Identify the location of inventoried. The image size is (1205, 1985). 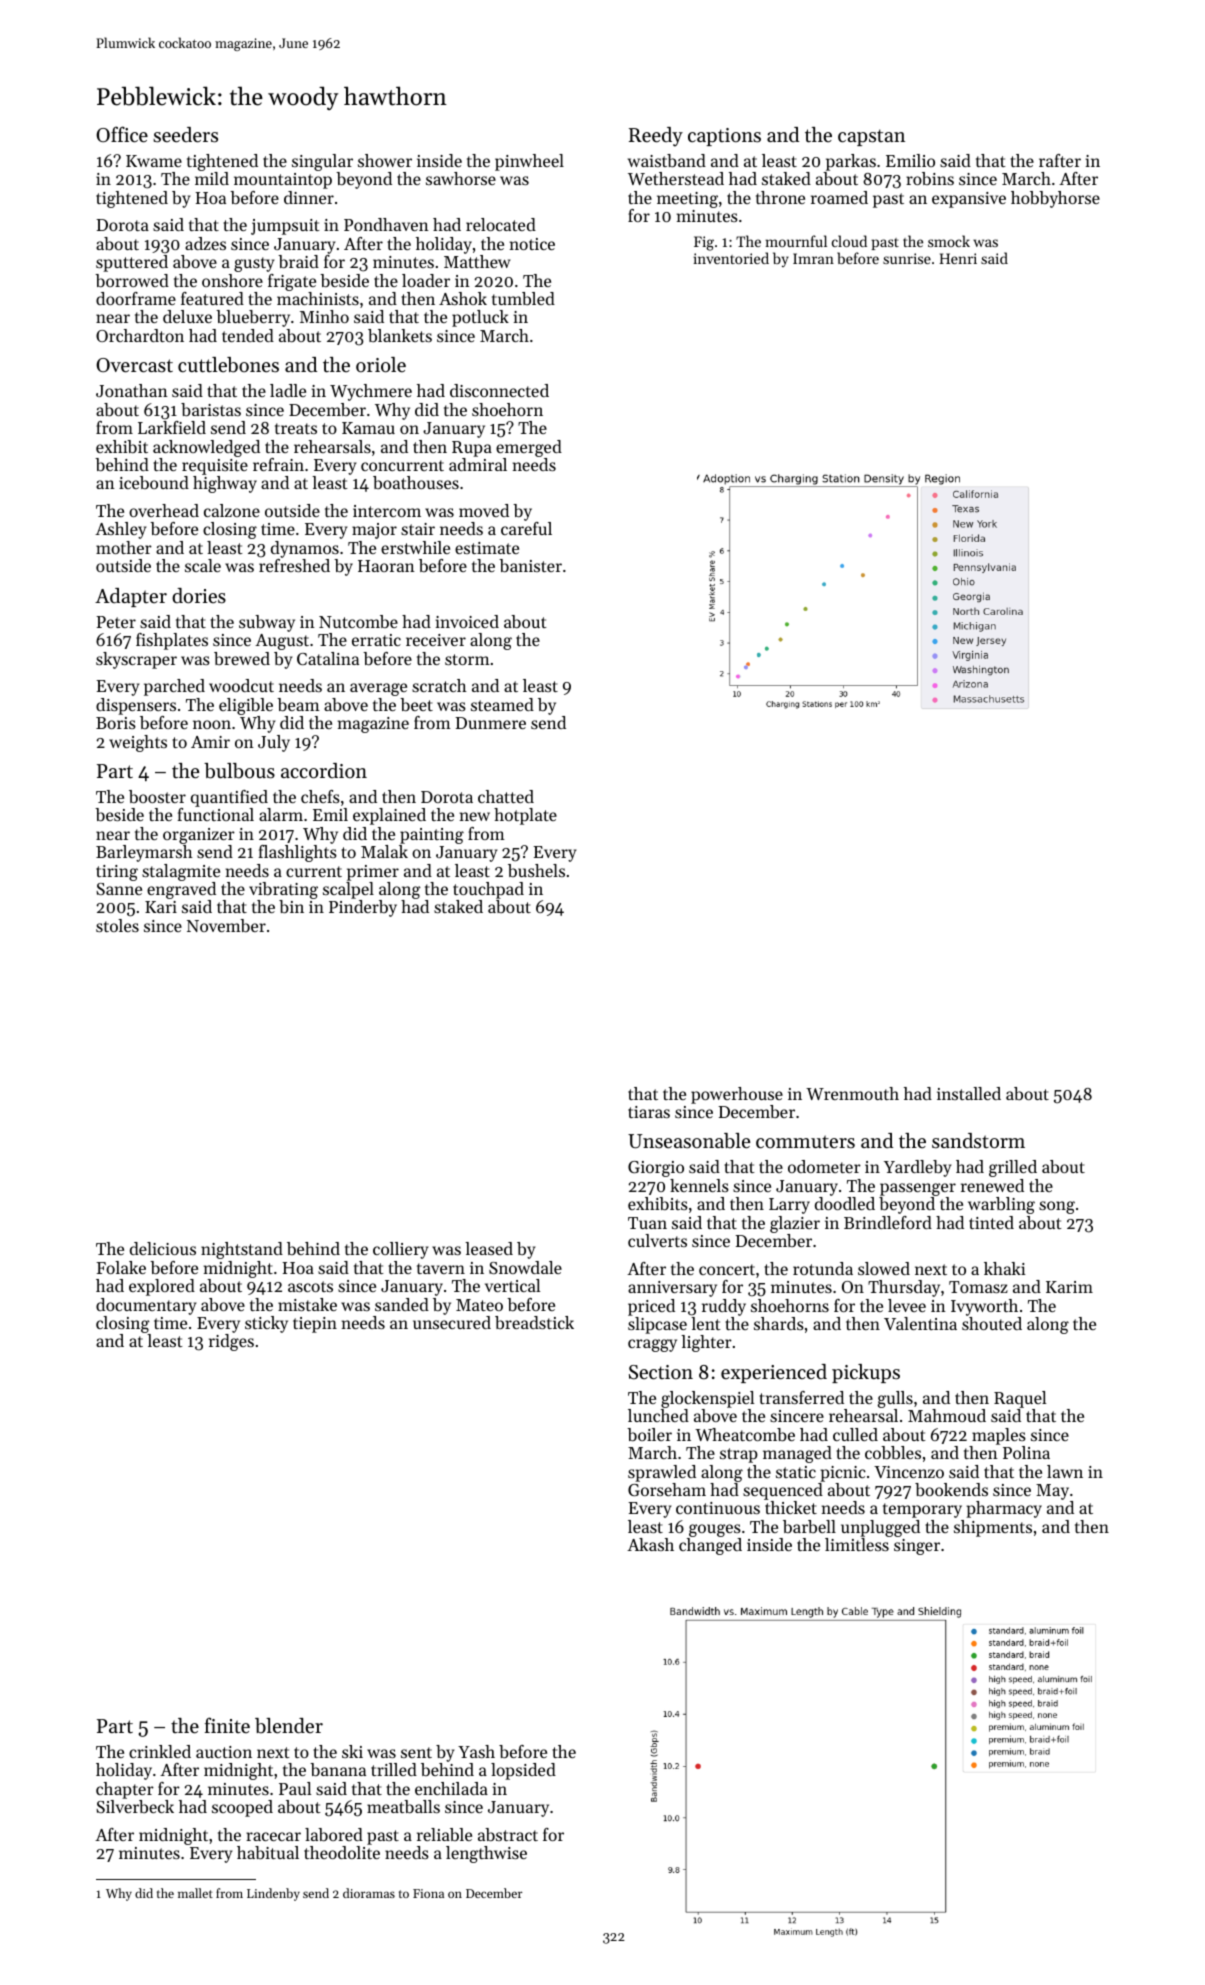
(731, 258).
